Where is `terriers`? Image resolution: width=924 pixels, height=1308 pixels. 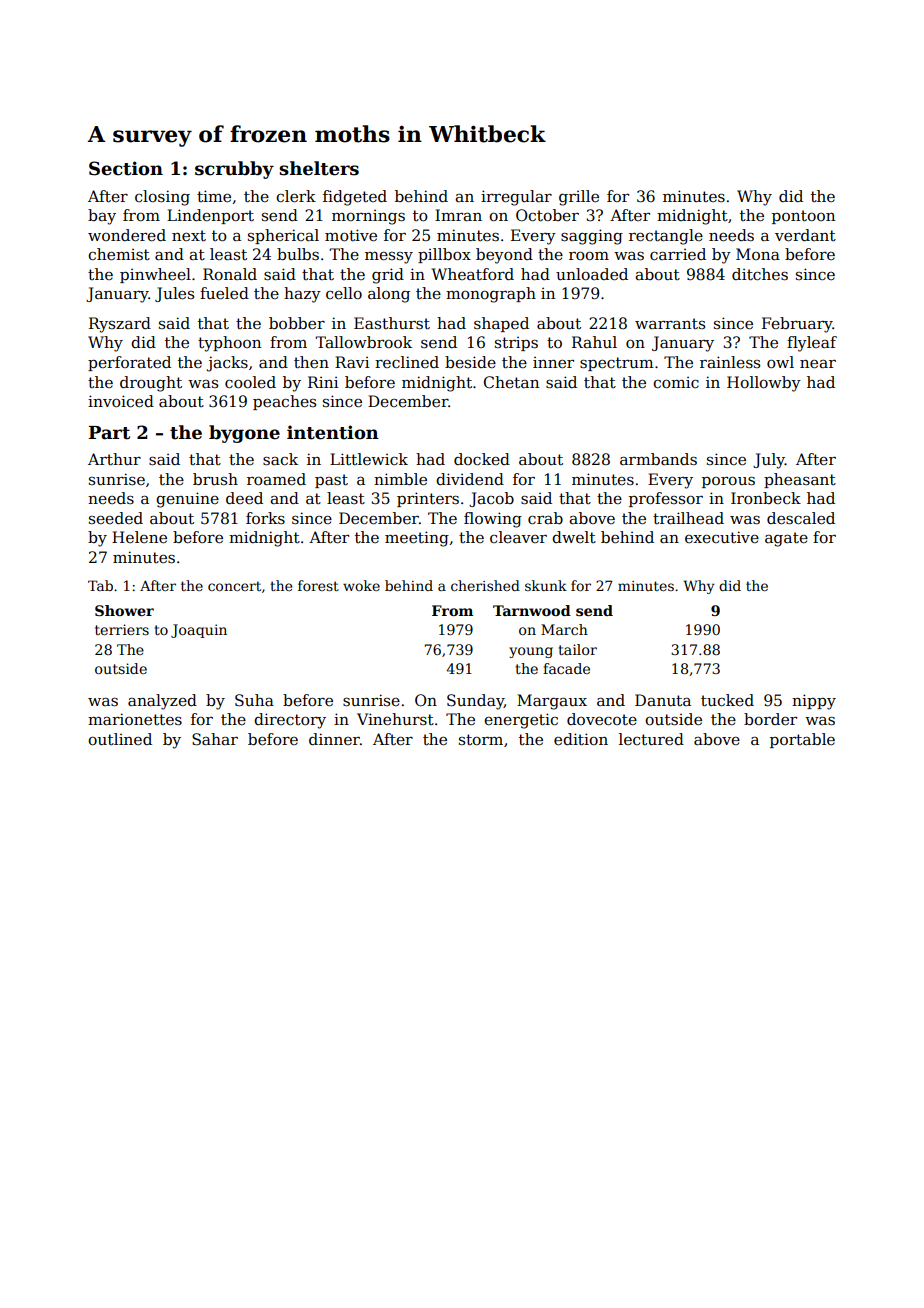
terriers is located at coordinates (122, 629).
